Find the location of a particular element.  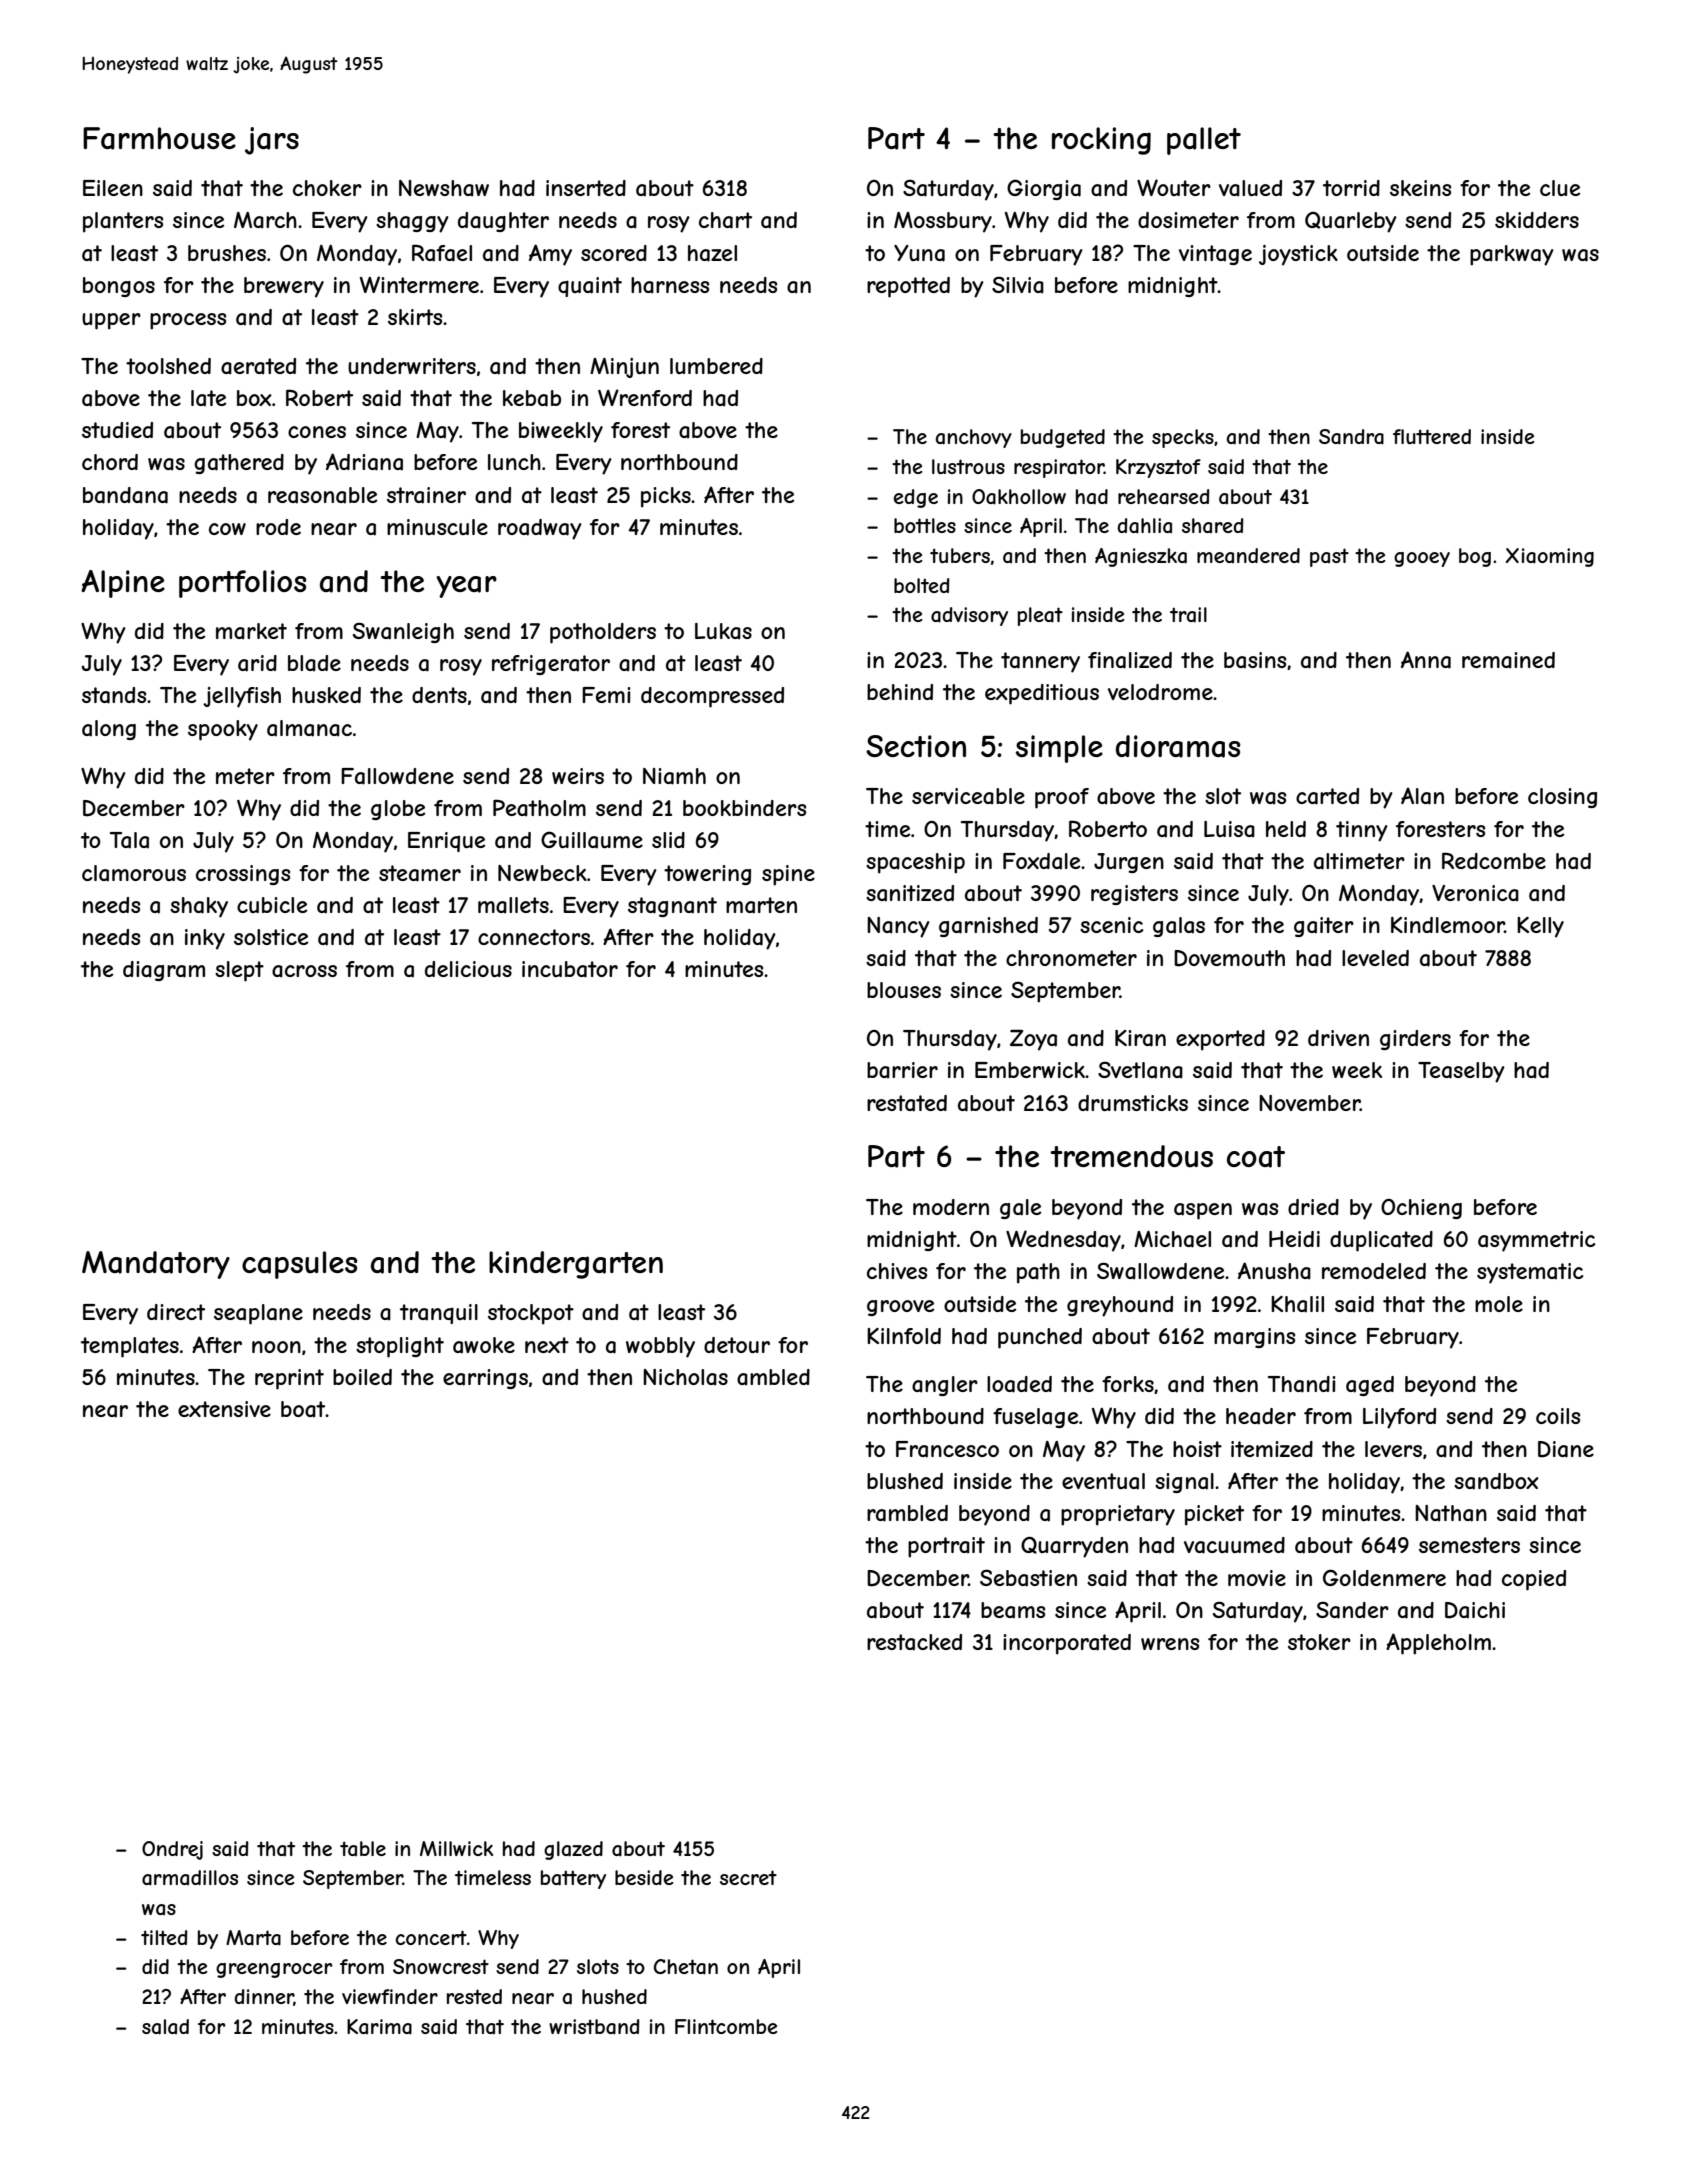

Flintcombe is located at coordinates (726, 2026).
